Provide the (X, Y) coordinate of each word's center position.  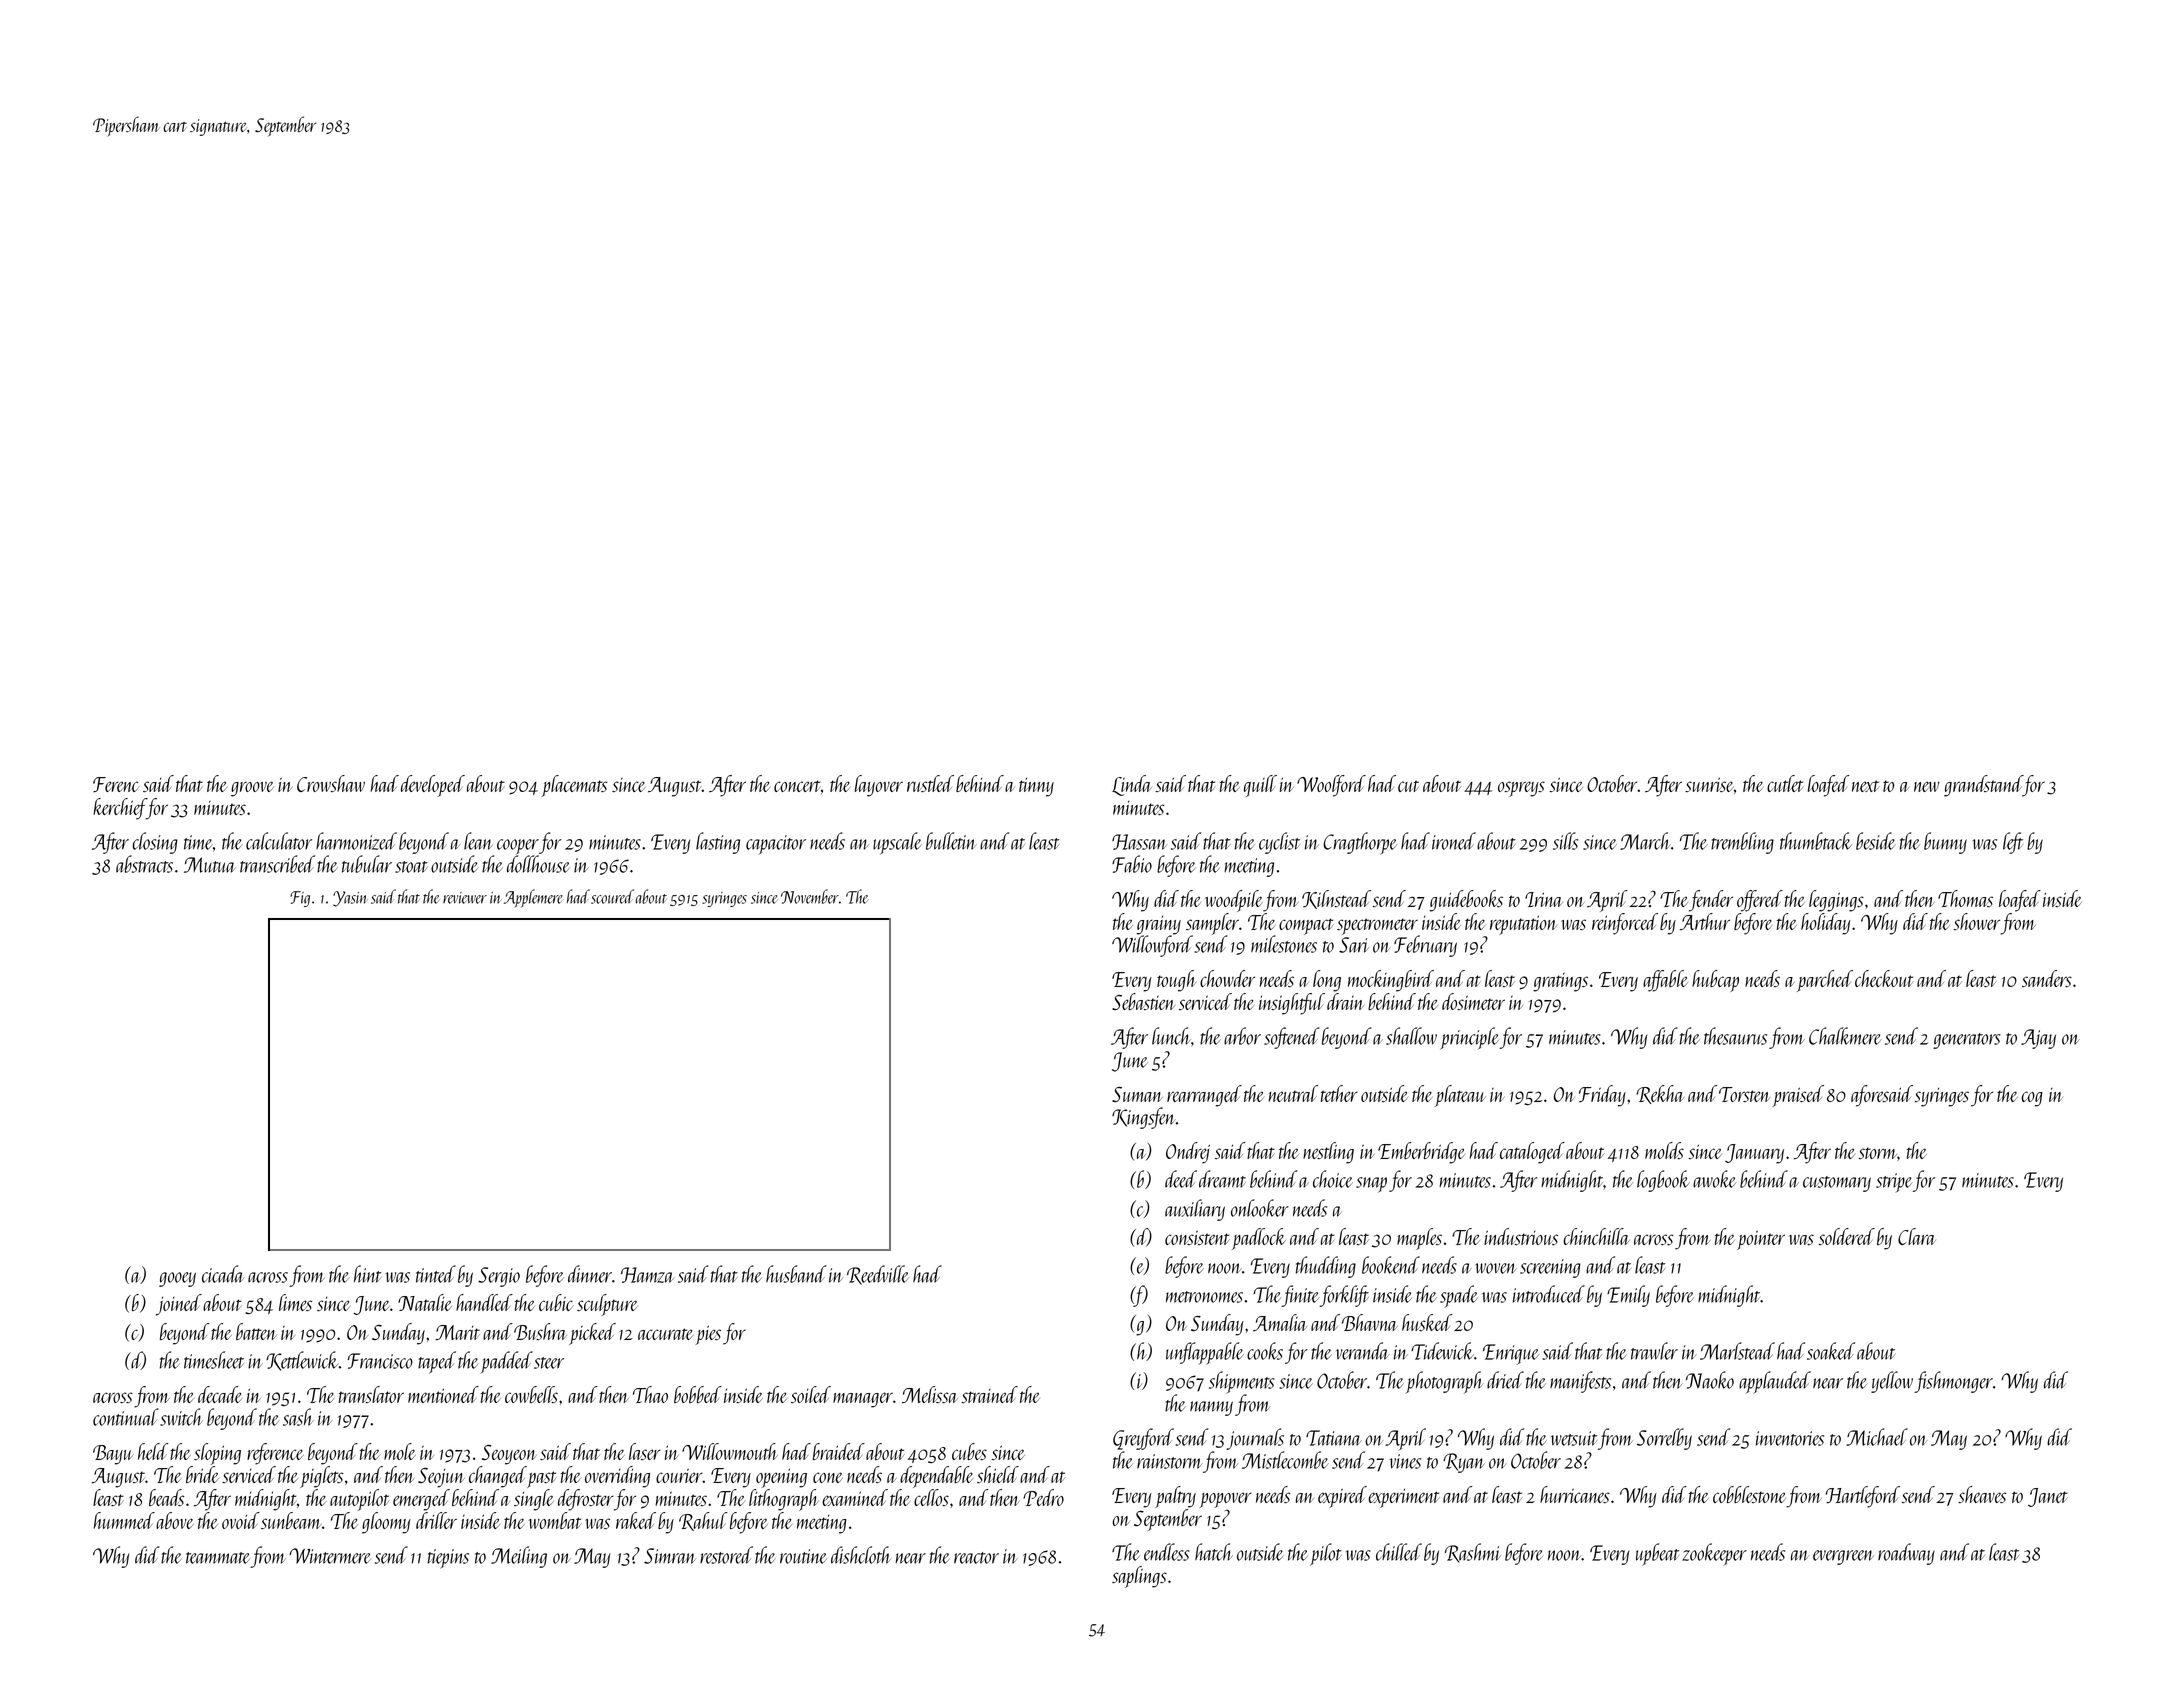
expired (1342, 1497)
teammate (218, 1558)
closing (155, 843)
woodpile (1234, 901)
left (2013, 843)
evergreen (1843, 1557)
